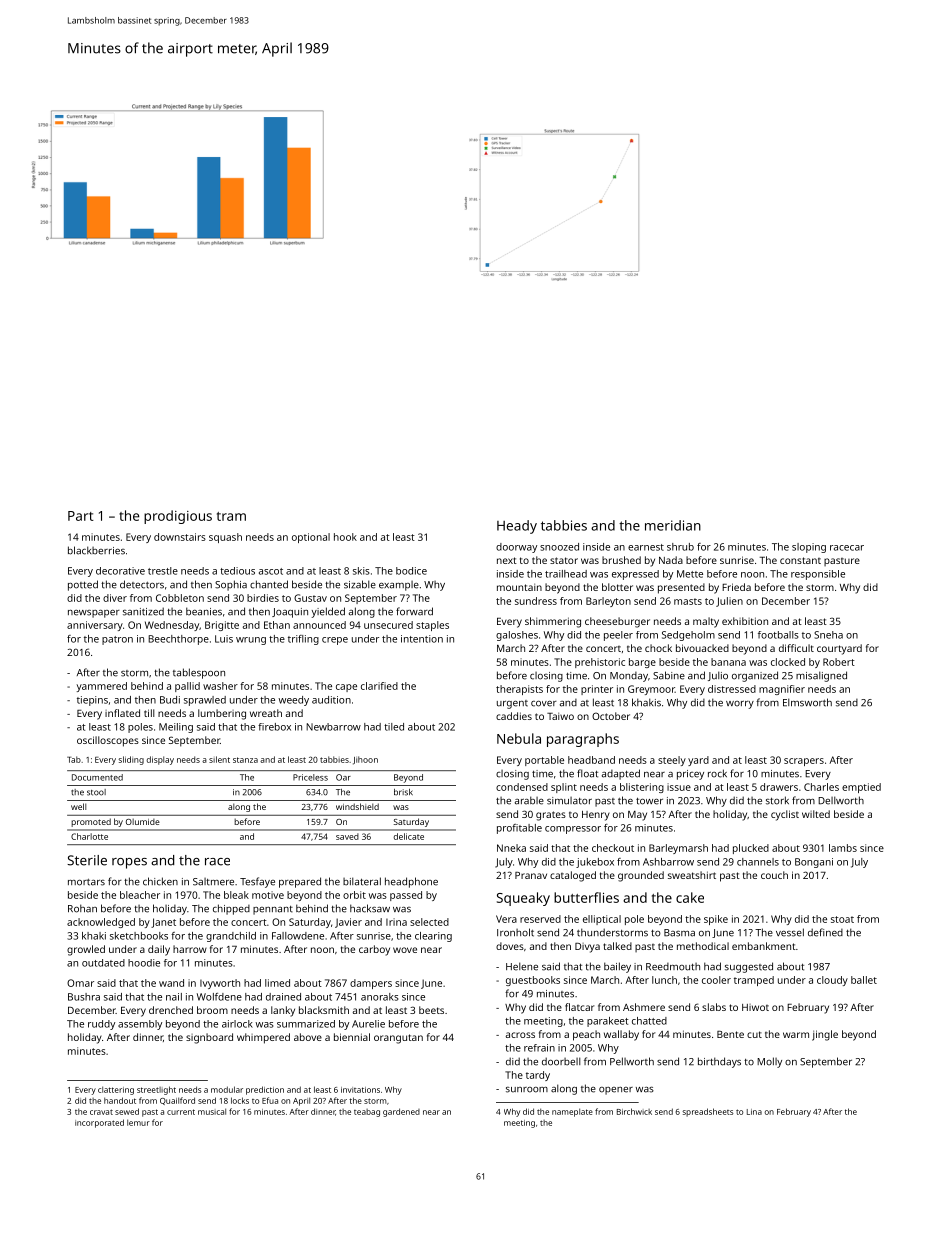  What do you see at coordinates (828, 635) in the image?
I see `Sneha` at bounding box center [828, 635].
